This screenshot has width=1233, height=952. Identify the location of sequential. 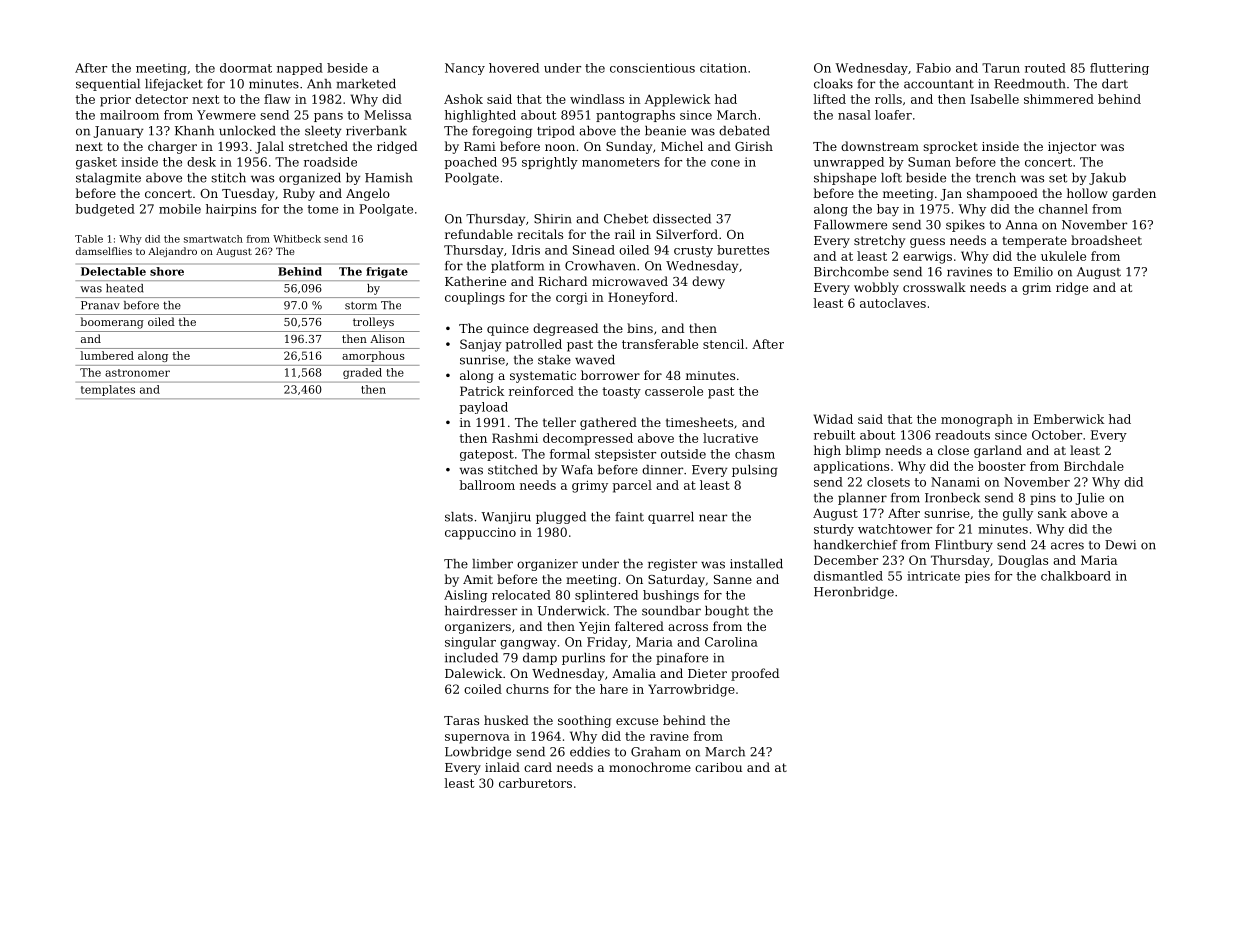
(108, 85).
